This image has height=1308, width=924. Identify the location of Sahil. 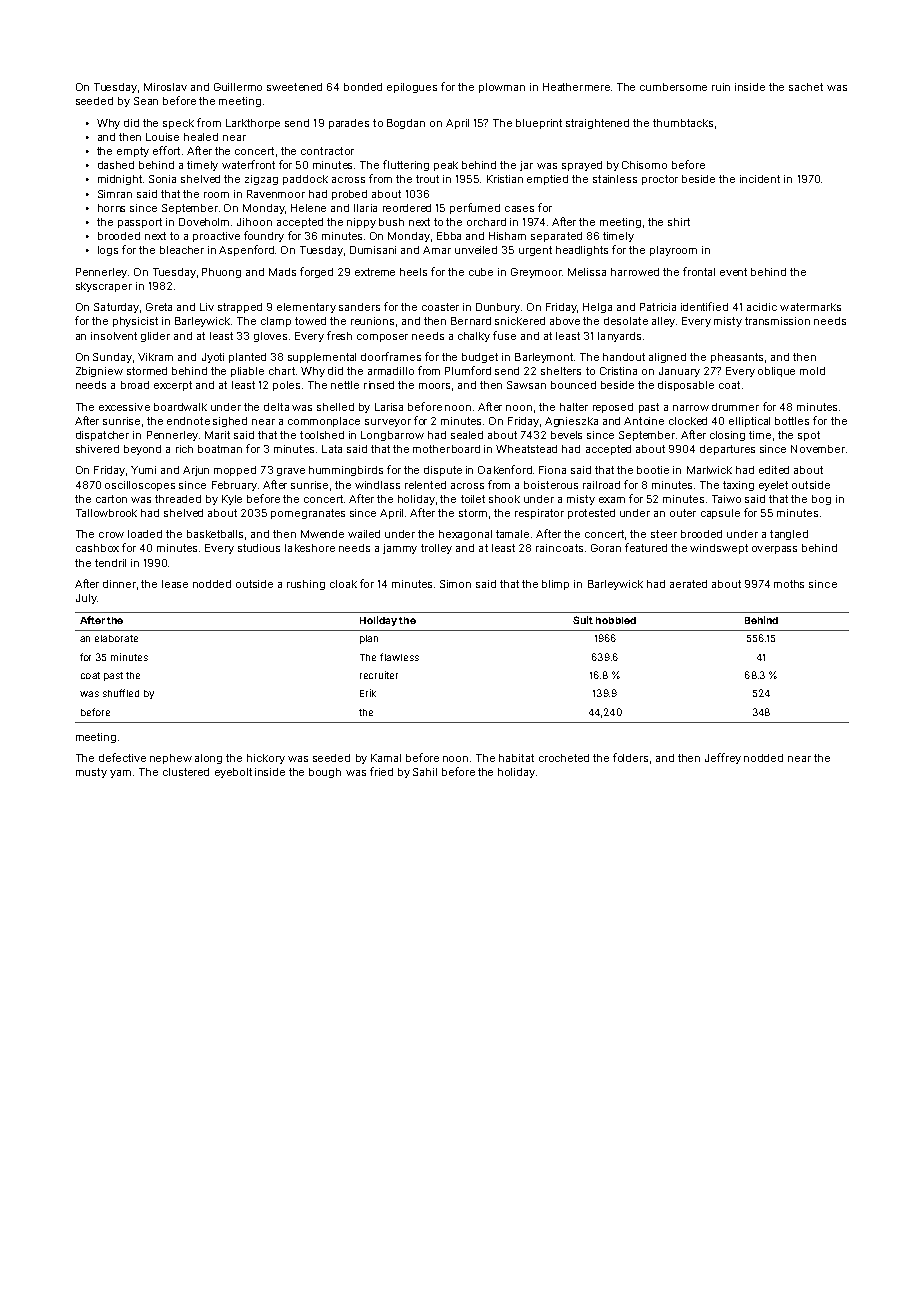
(425, 772).
